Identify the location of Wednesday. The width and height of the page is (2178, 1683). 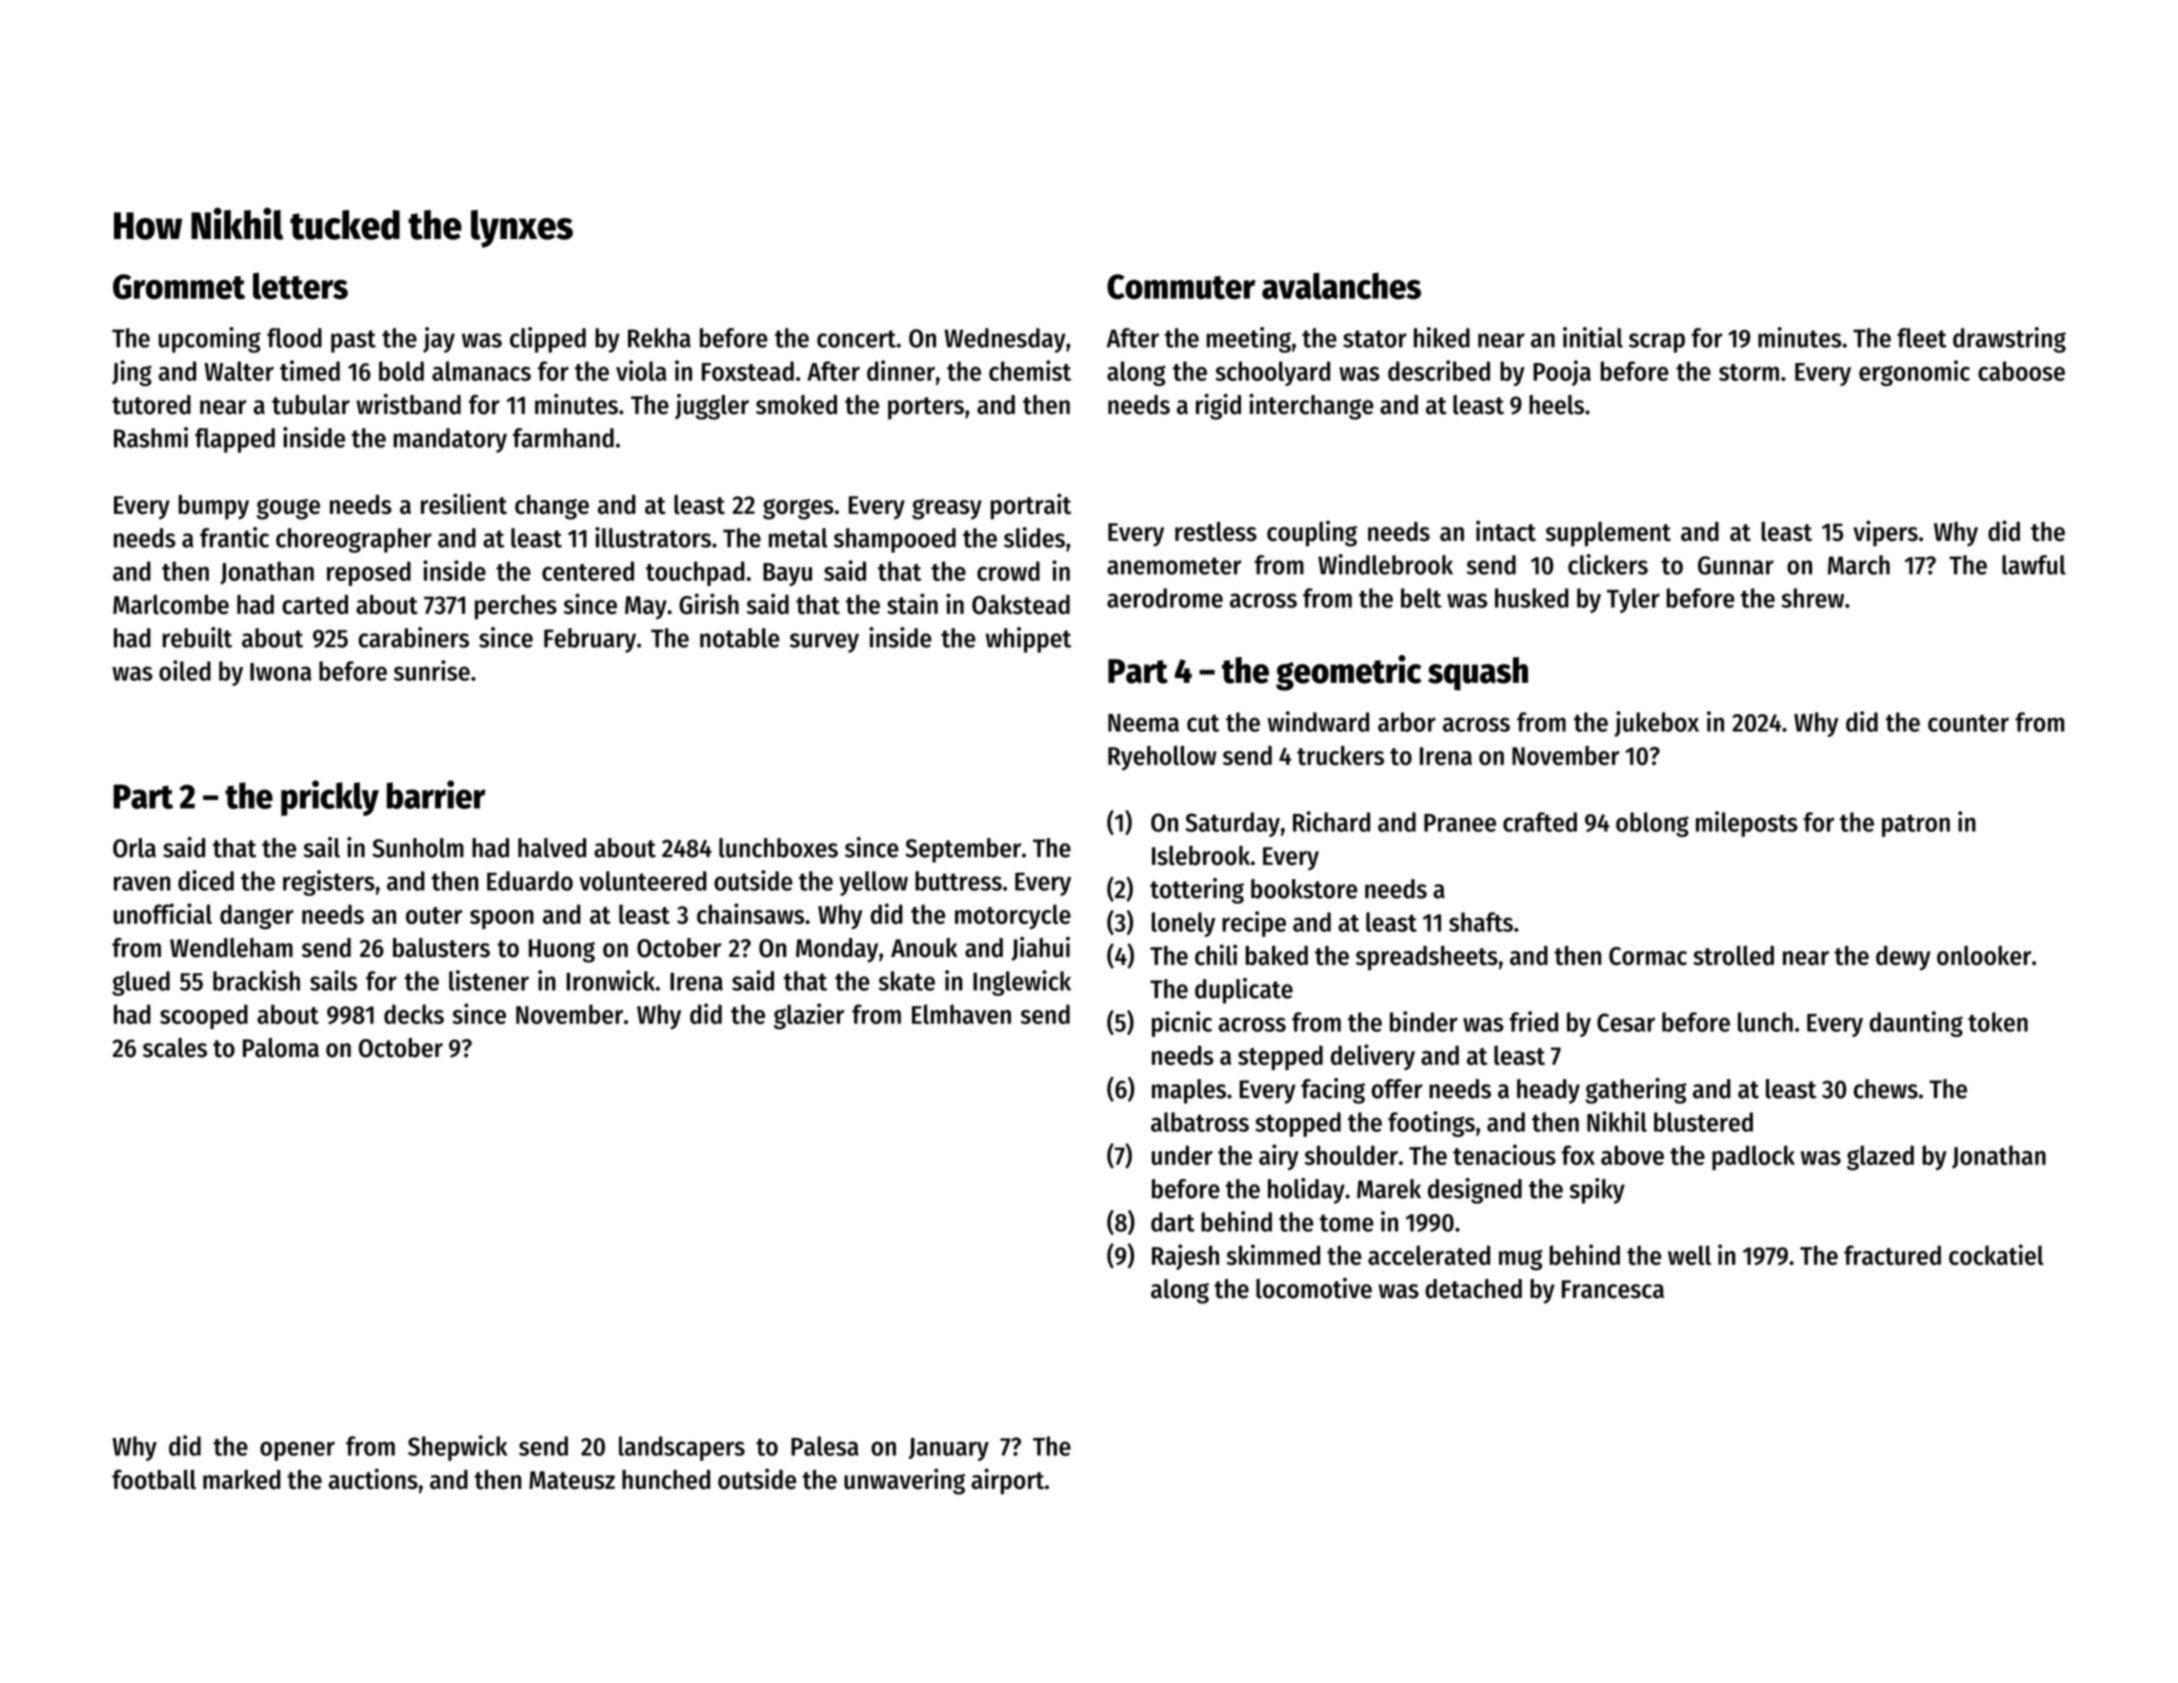
(1005, 340).
